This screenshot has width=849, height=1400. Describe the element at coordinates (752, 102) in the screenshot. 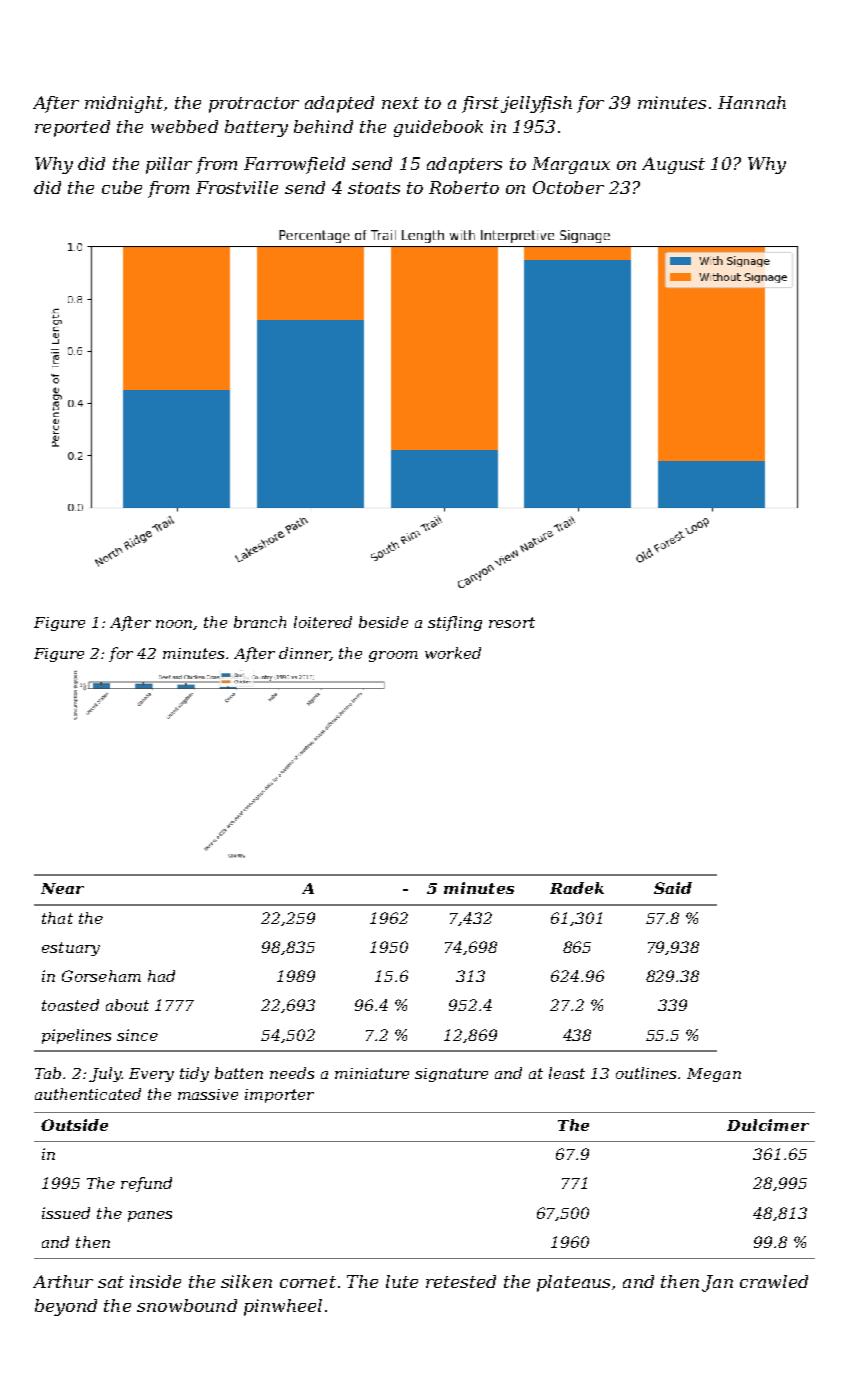

I see `Hannah` at that location.
